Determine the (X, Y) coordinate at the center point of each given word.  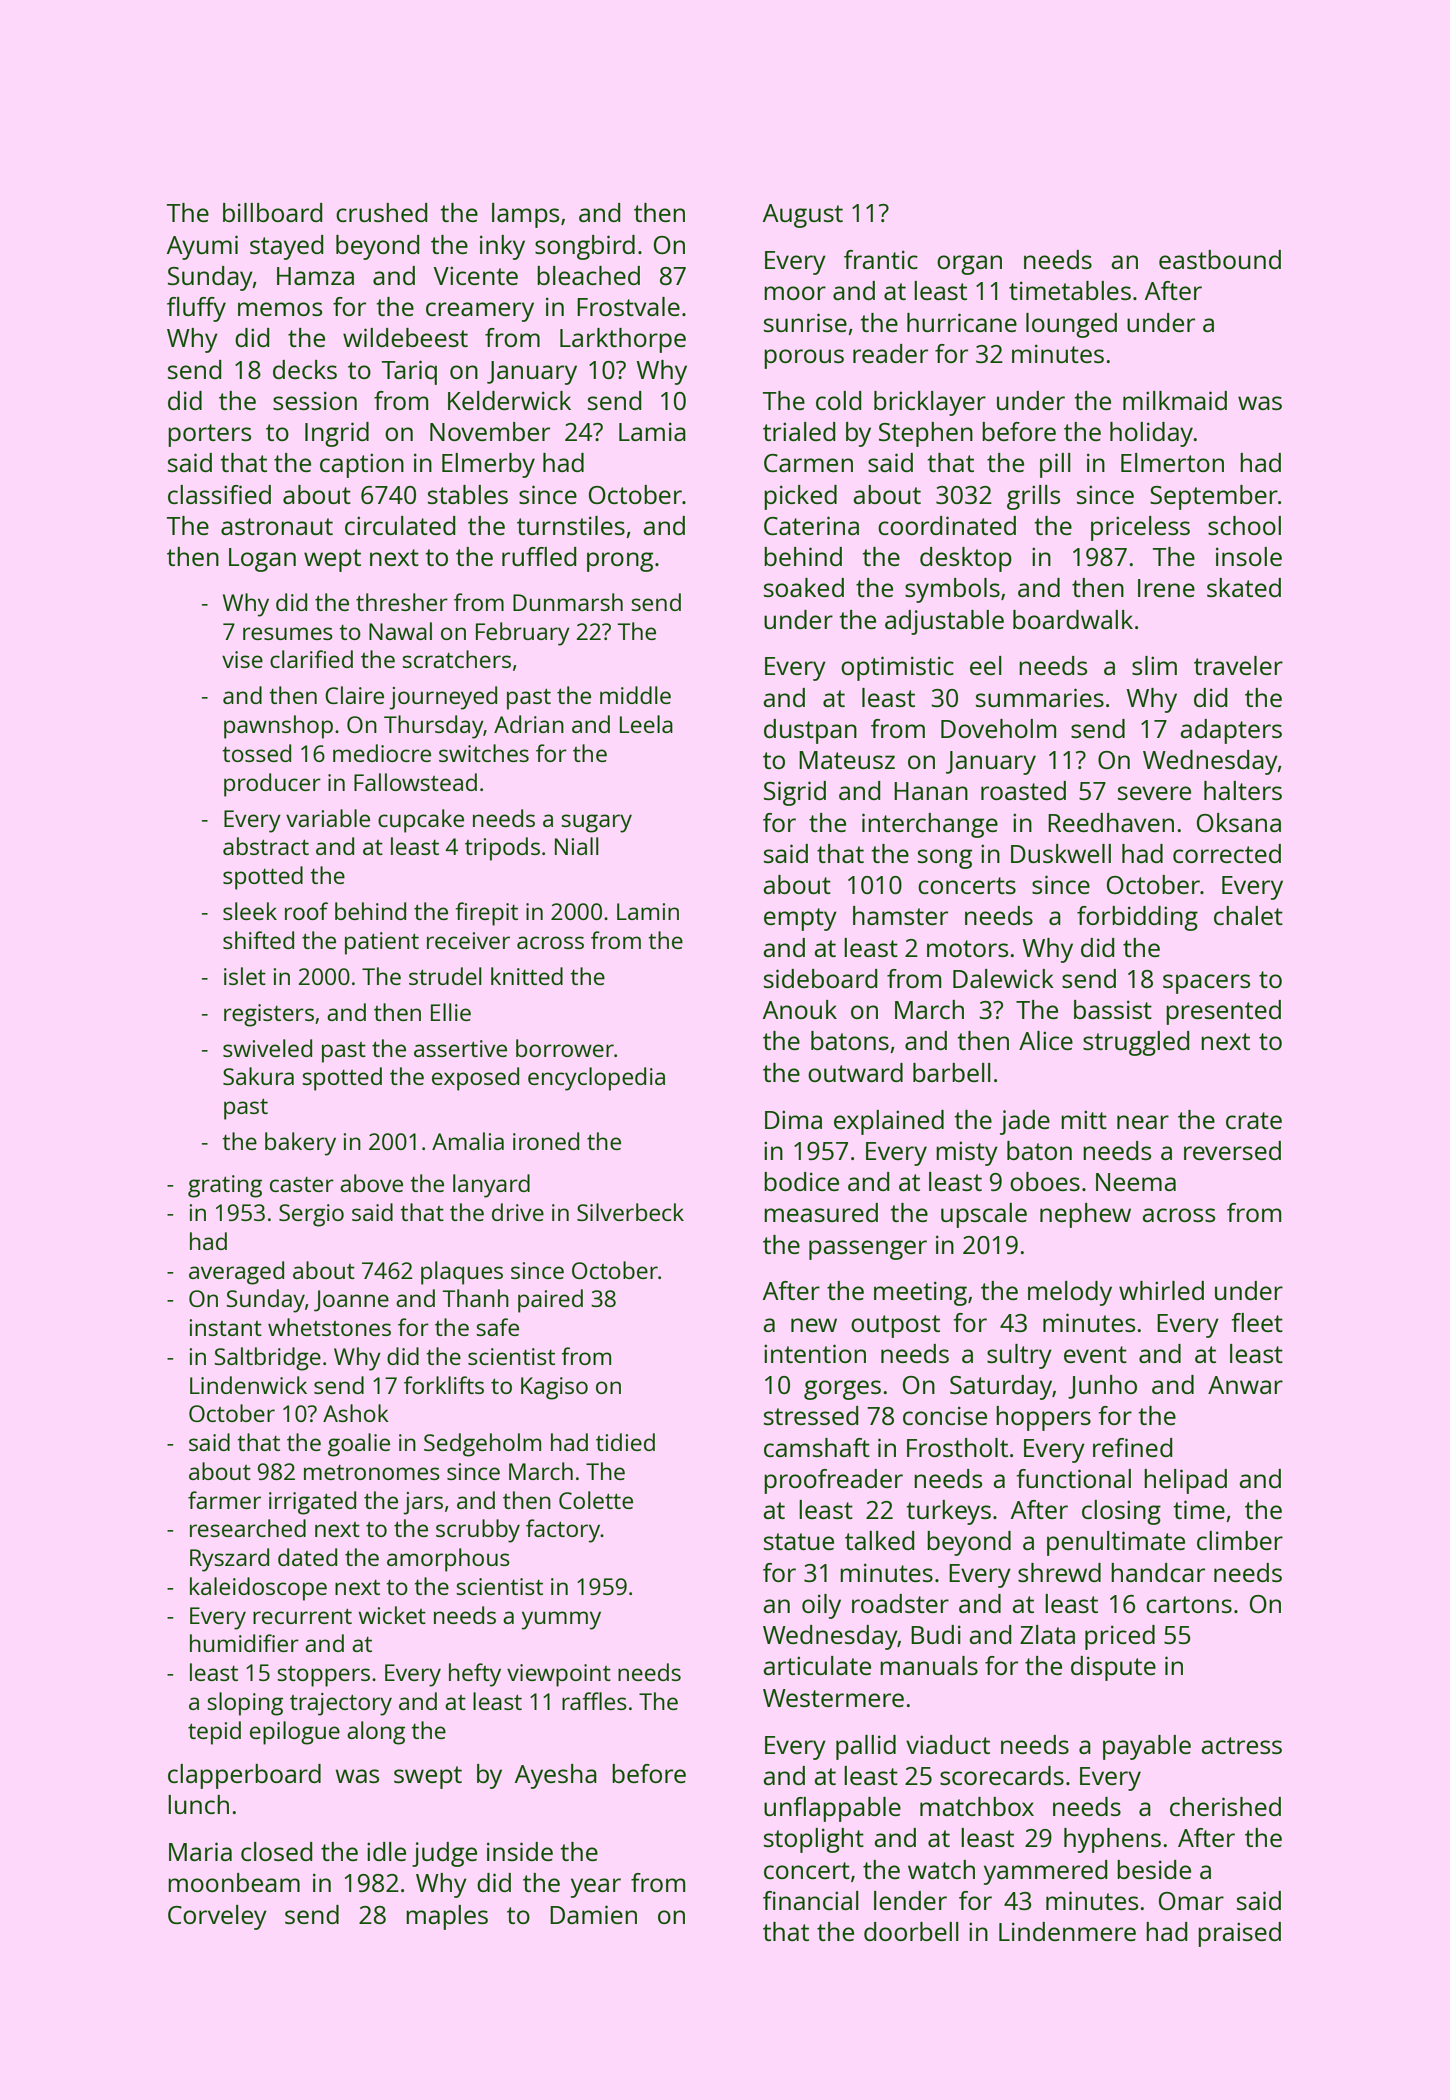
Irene (1166, 588)
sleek (250, 911)
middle (635, 695)
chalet (1248, 915)
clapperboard (244, 1776)
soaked (804, 587)
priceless (1140, 528)
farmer (224, 1500)
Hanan (931, 791)
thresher (402, 602)
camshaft (817, 1447)
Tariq (409, 372)
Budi (936, 1634)
